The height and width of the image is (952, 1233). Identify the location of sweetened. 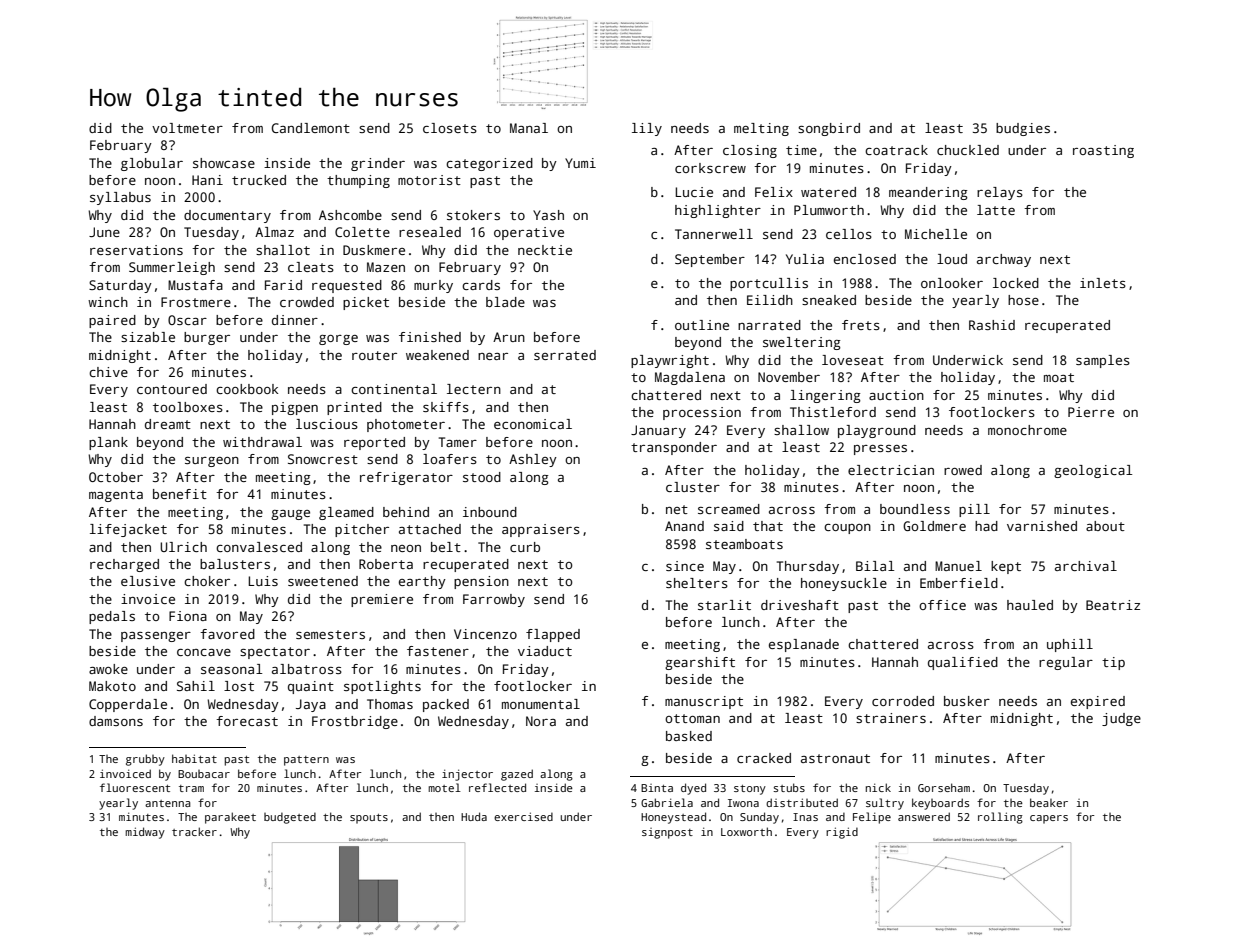
(323, 581).
